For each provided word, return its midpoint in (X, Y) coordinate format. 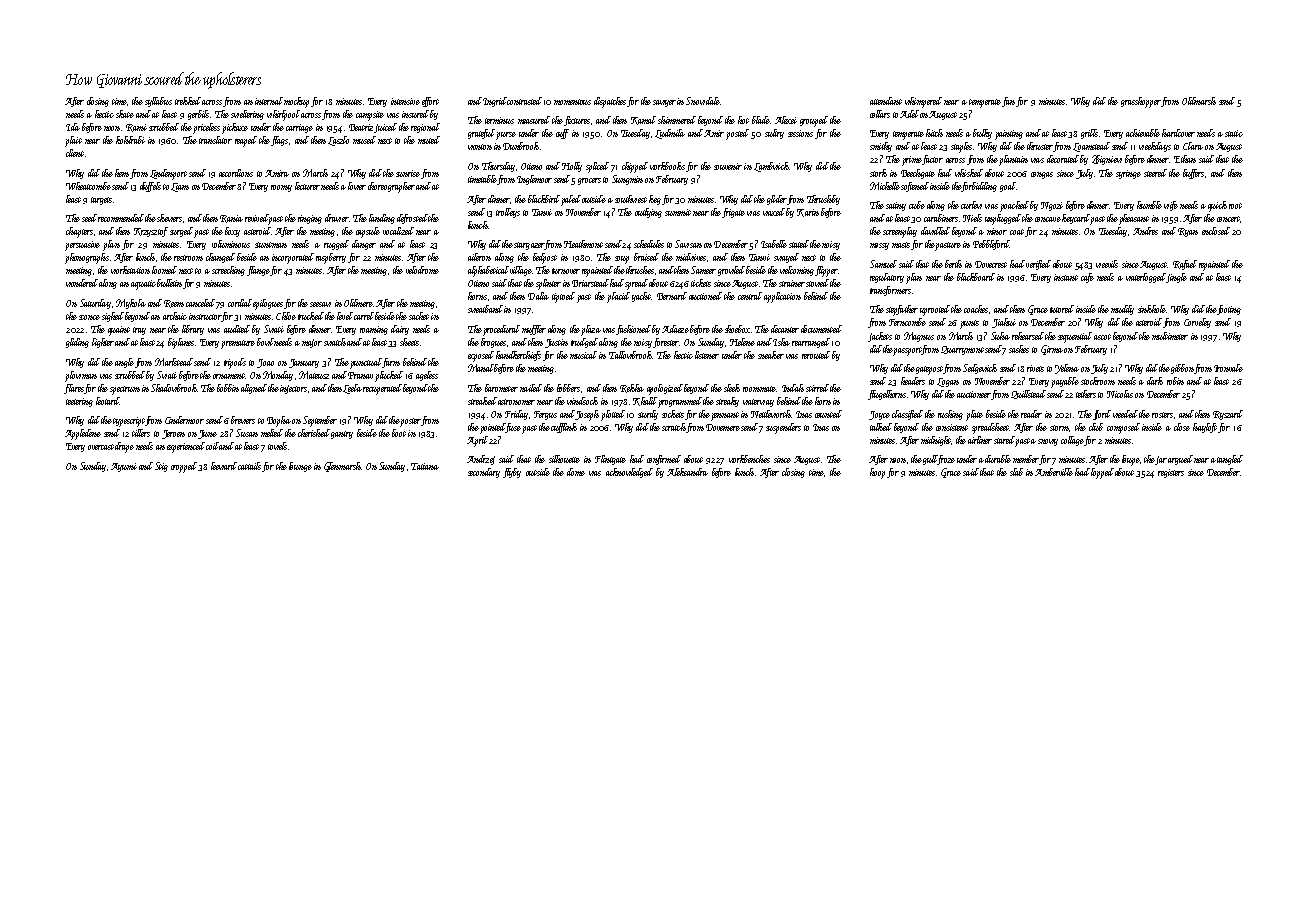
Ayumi (124, 467)
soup (622, 260)
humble (1149, 205)
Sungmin (627, 180)
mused (364, 140)
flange (258, 271)
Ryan (1188, 232)
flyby (512, 473)
